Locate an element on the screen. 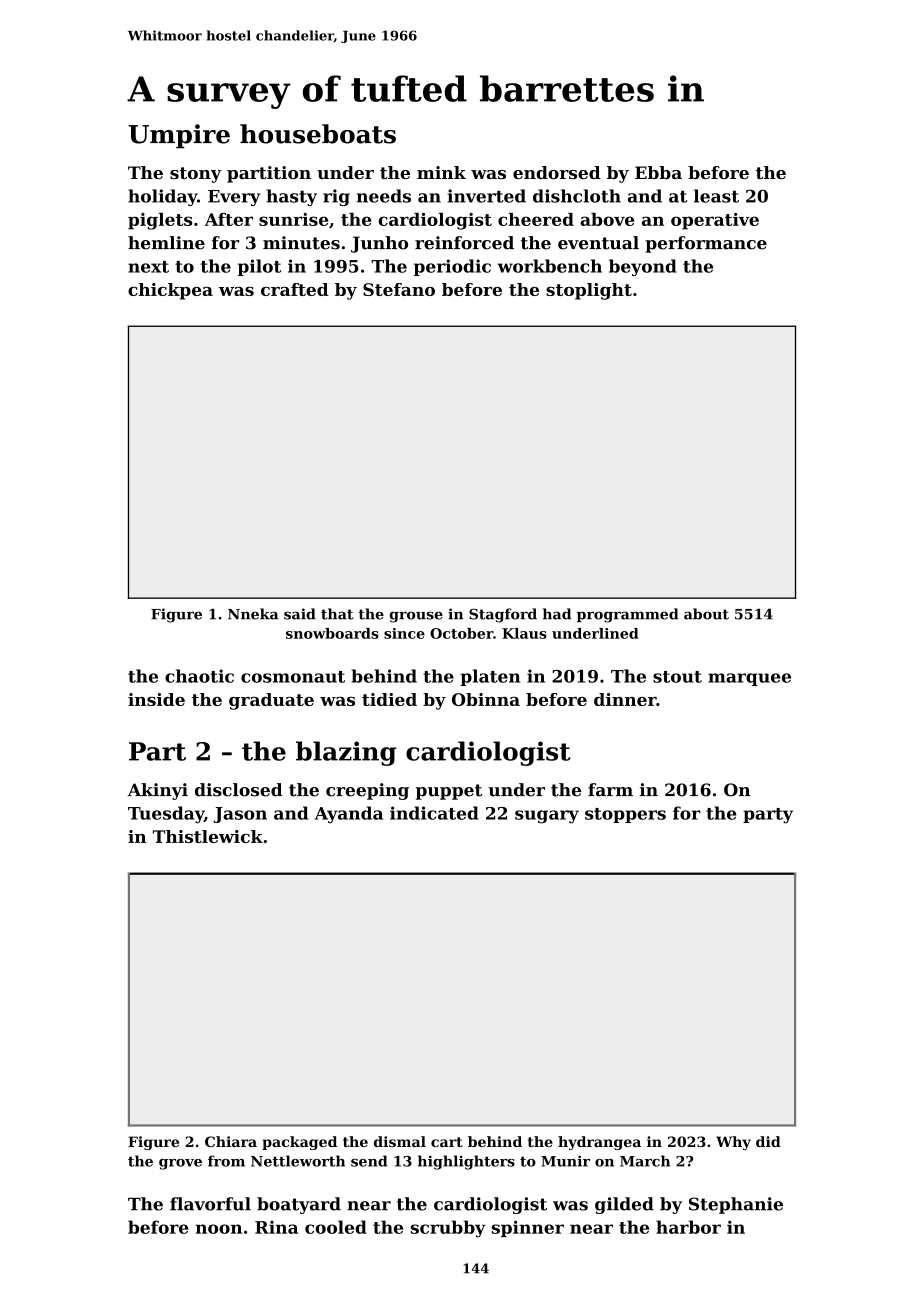 This screenshot has height=1311, width=924. Jason is located at coordinates (240, 815).
